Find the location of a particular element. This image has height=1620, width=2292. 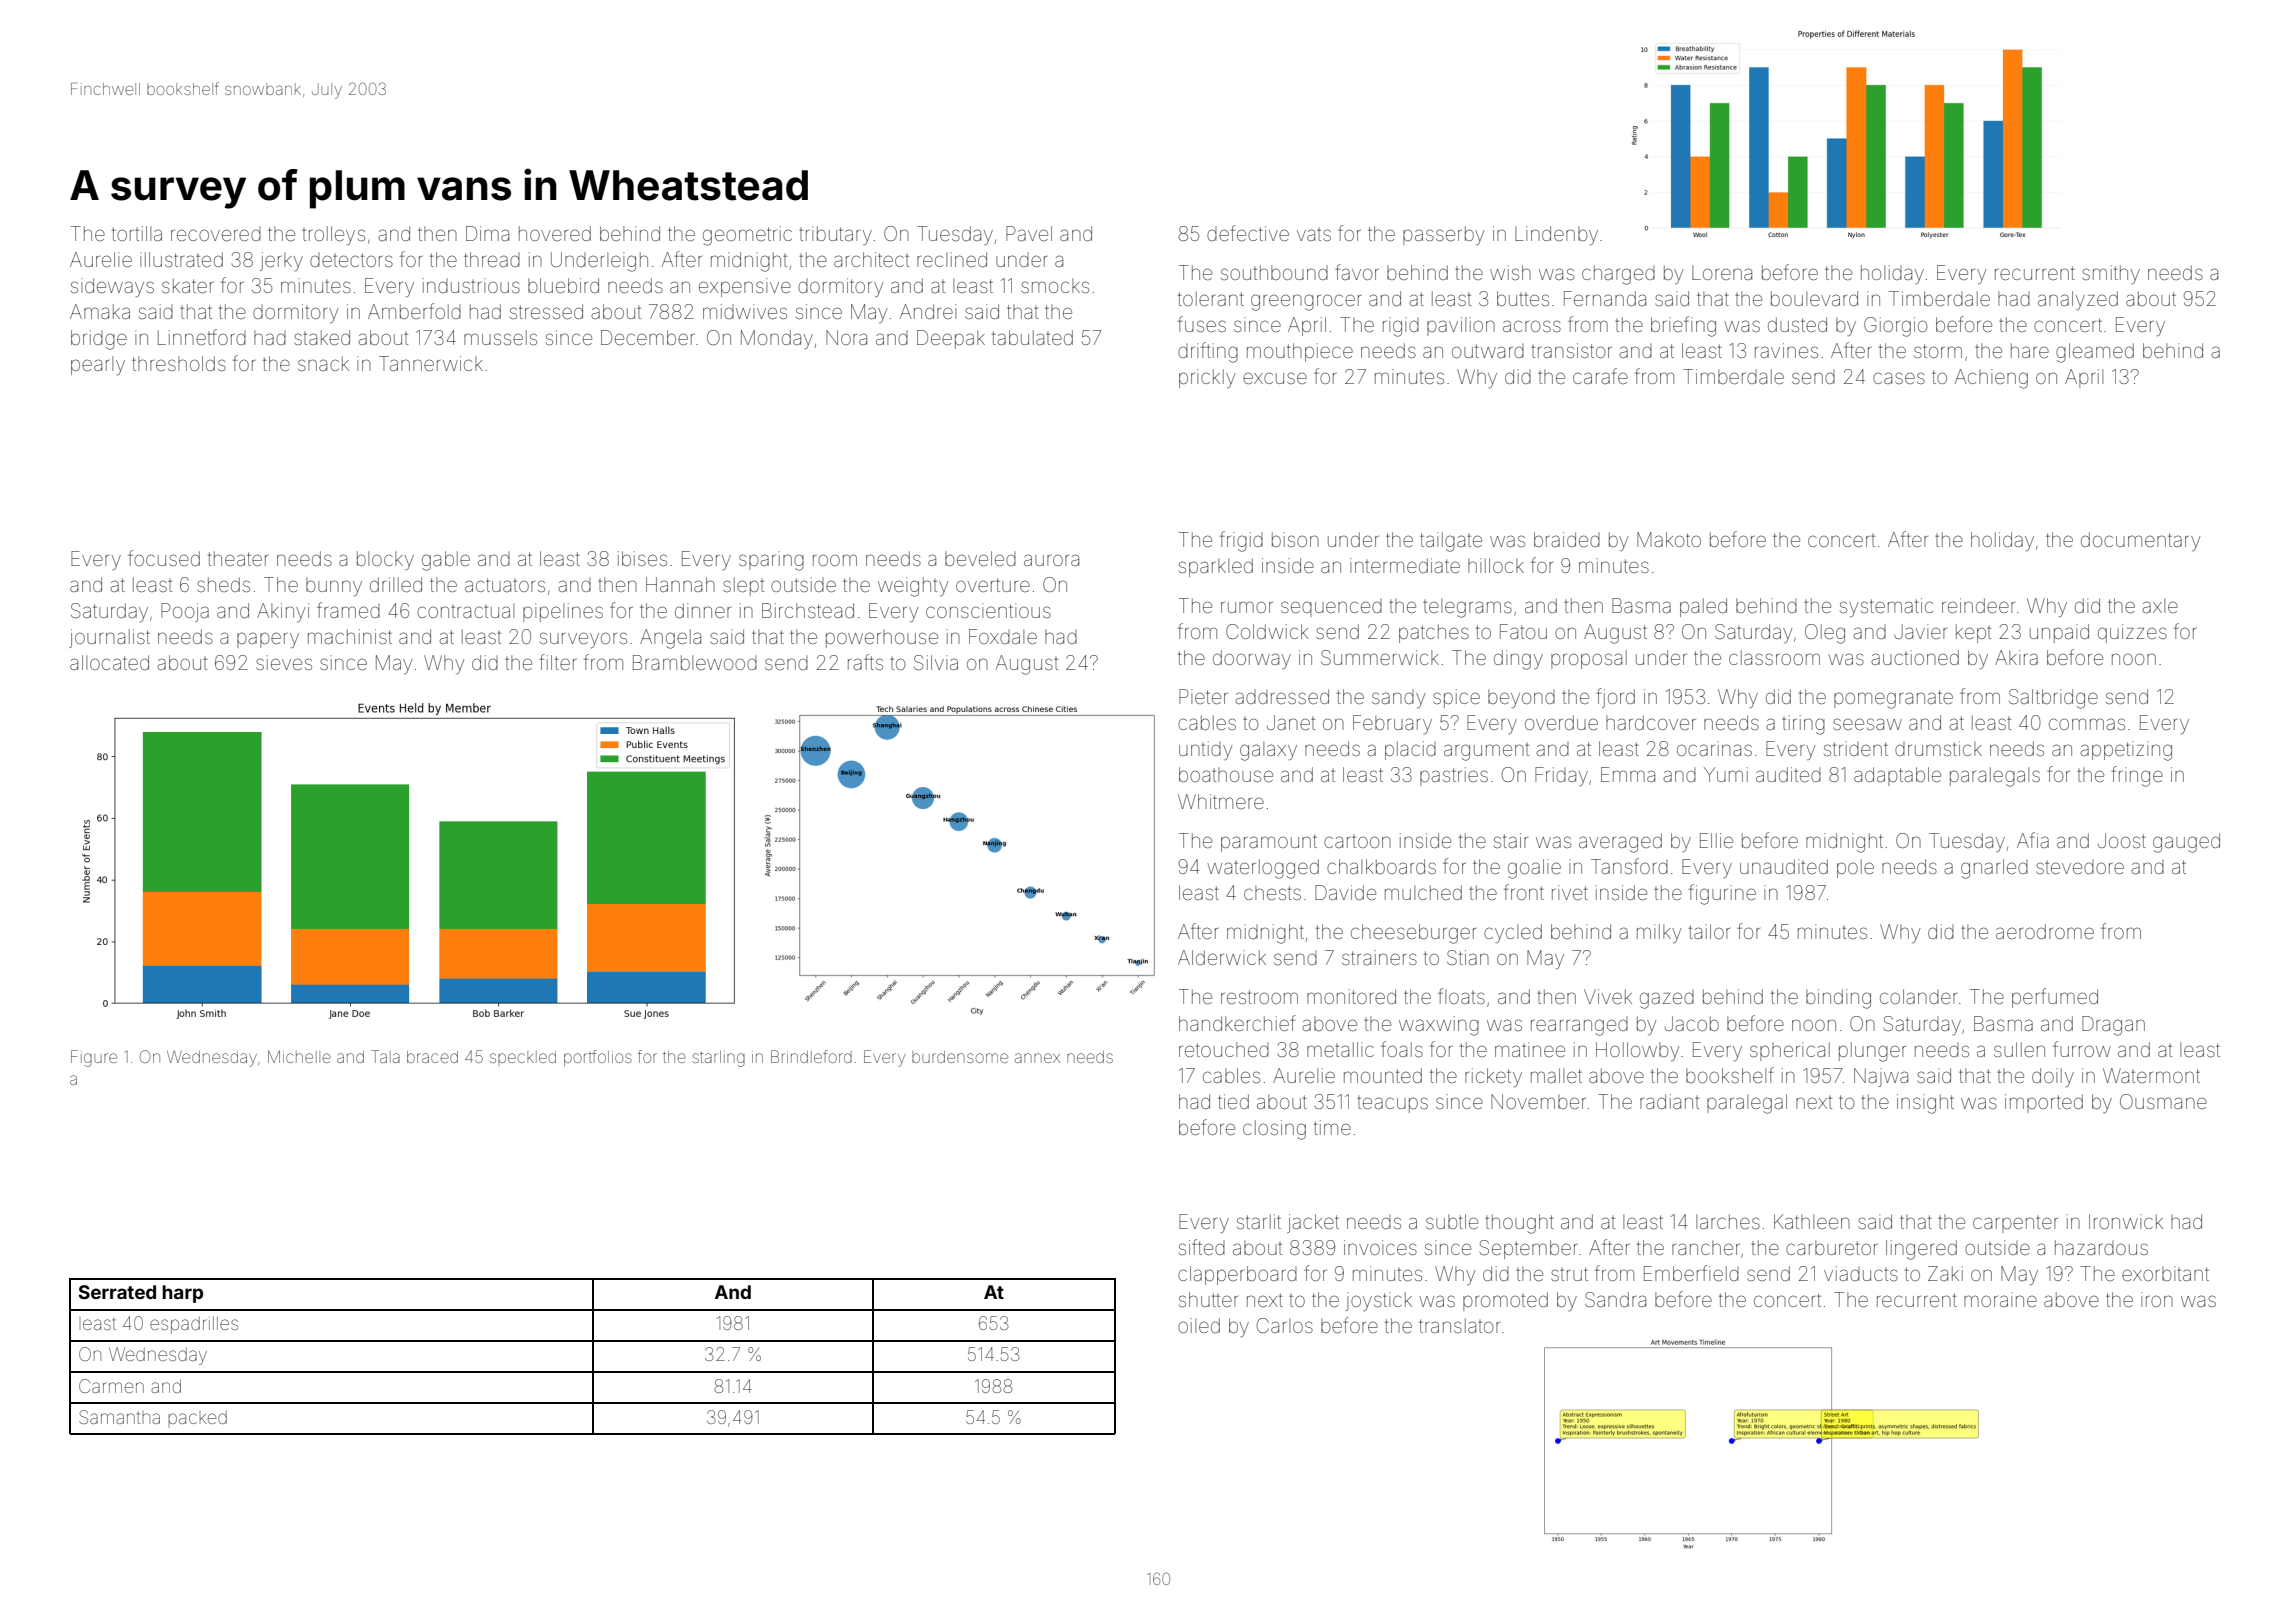

Michelle is located at coordinates (299, 1056).
